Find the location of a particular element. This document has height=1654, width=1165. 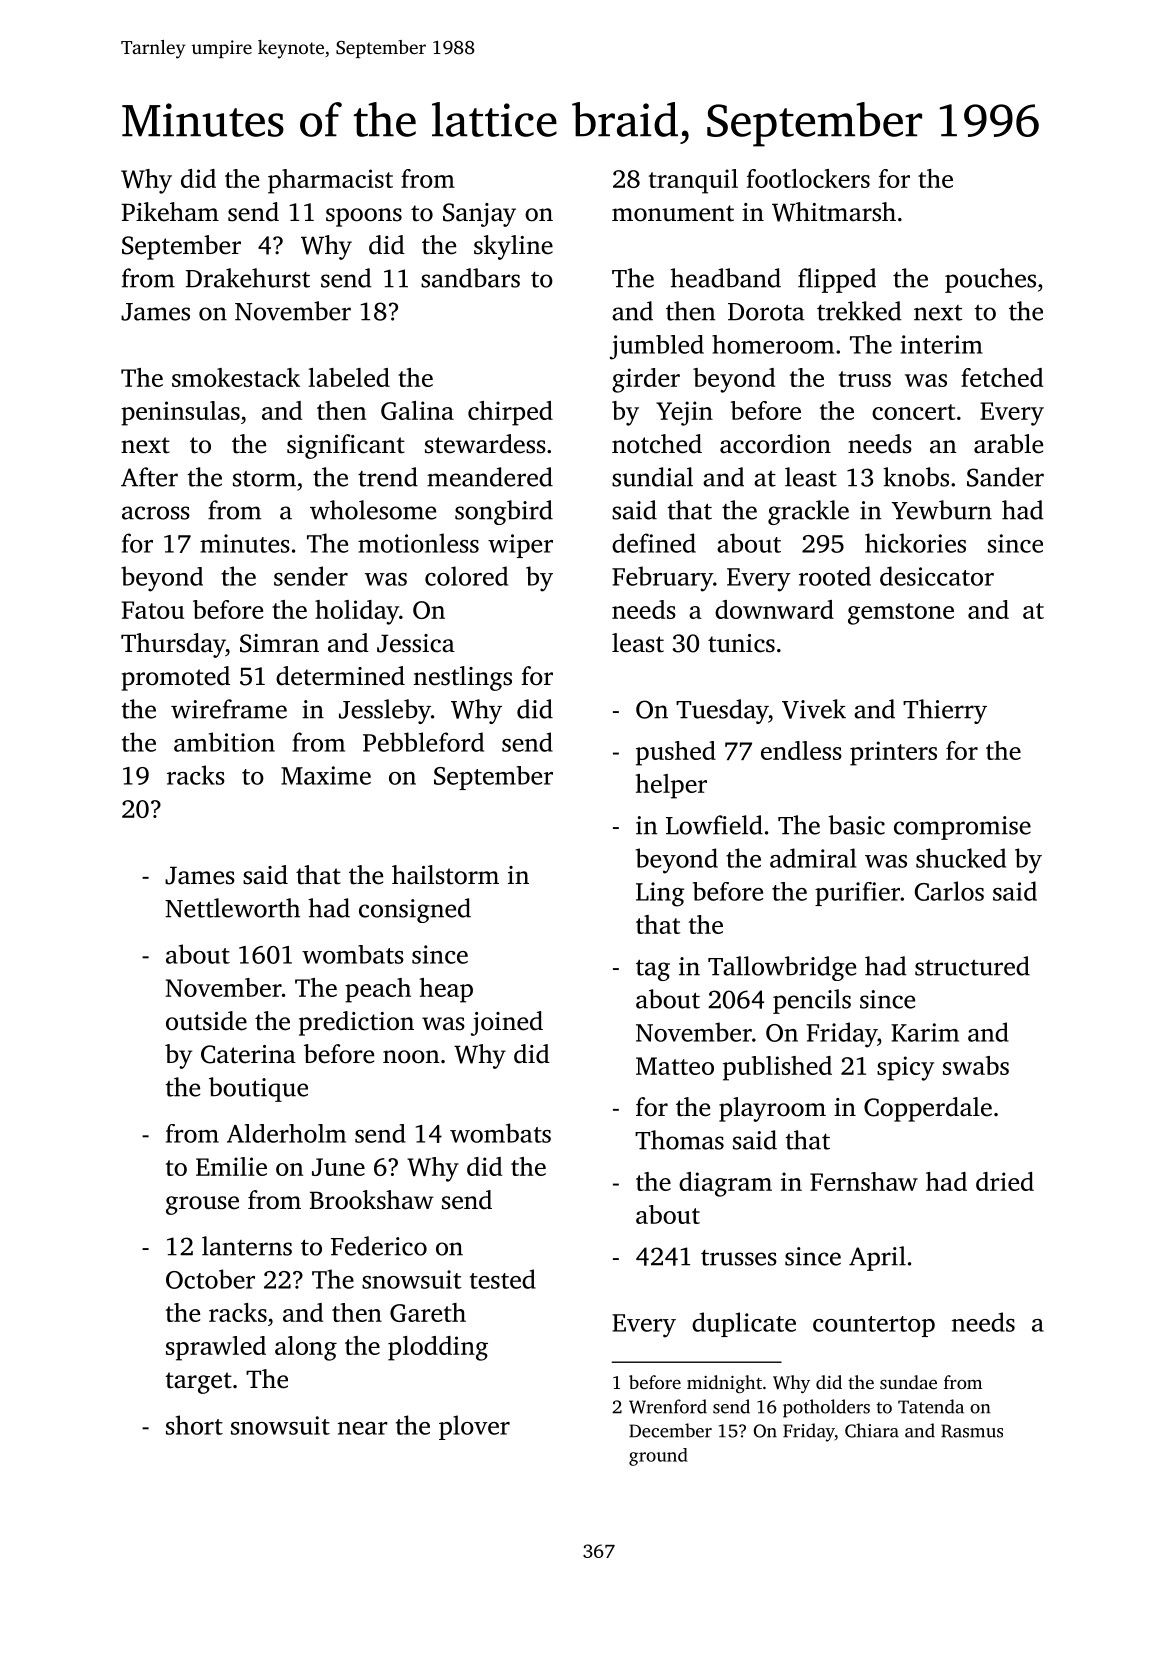

Brookshaw is located at coordinates (371, 1200).
